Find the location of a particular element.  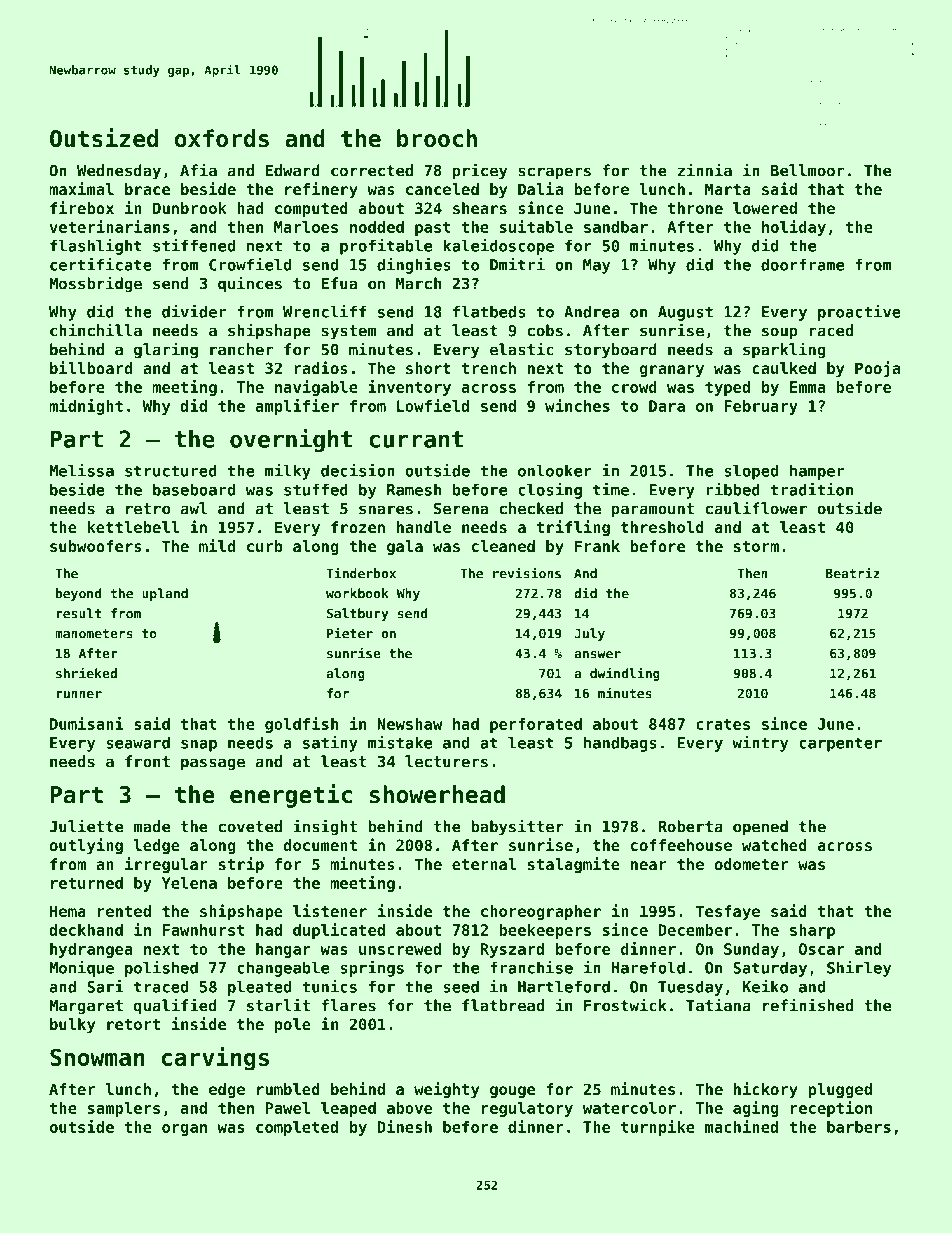

carpenter is located at coordinates (840, 744).
